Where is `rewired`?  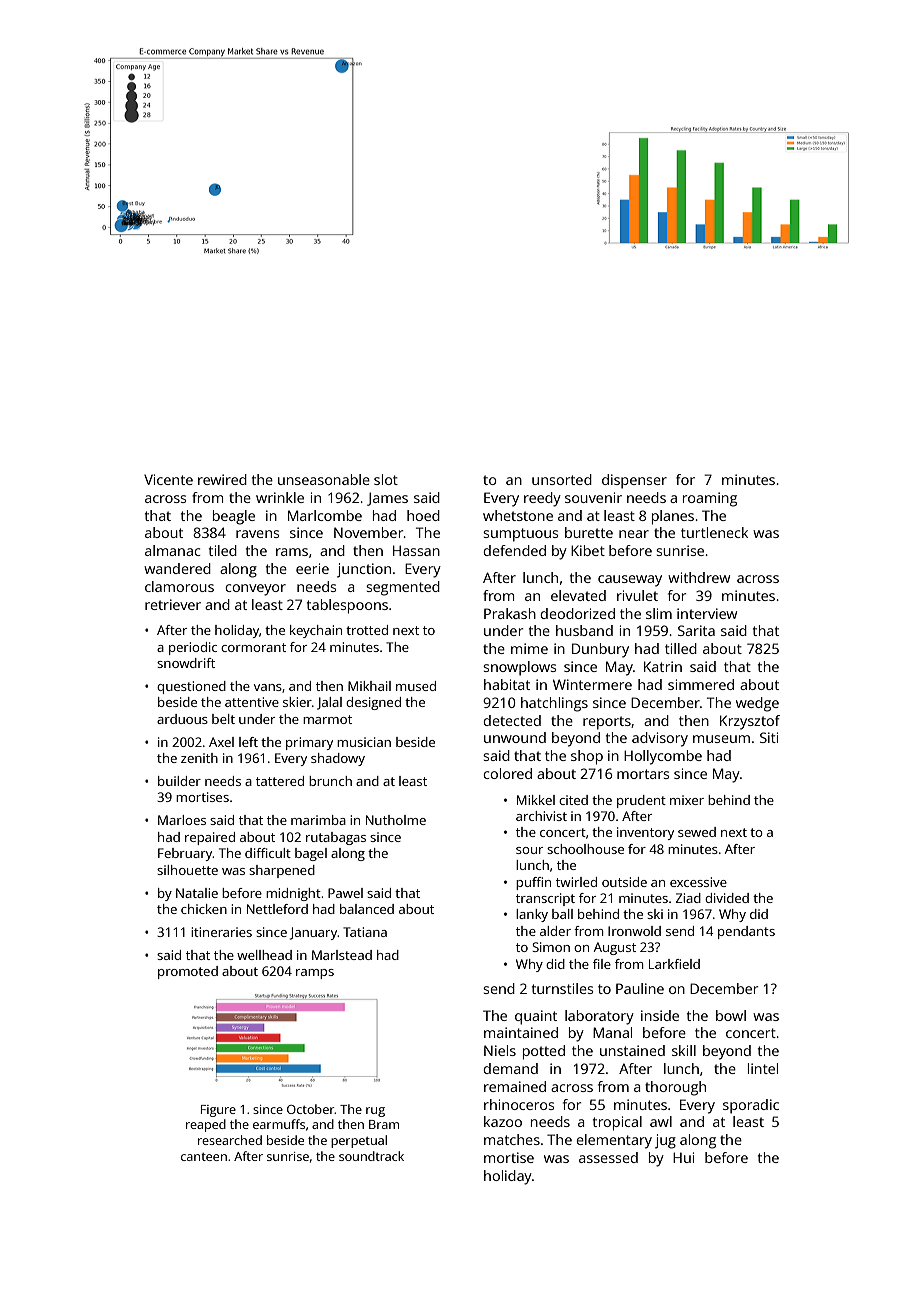
rewired is located at coordinates (222, 479).
